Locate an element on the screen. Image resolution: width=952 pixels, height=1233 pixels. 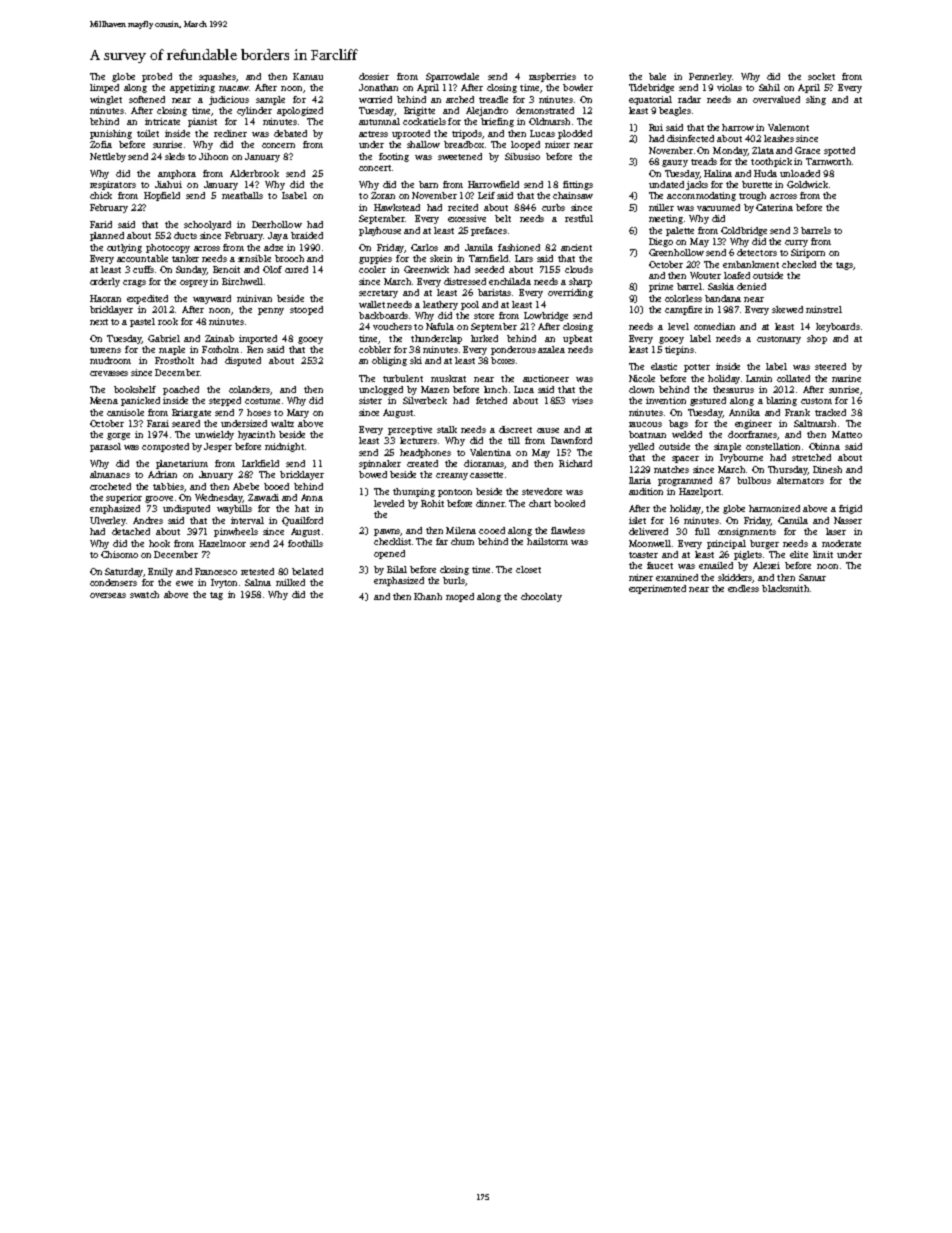
Obinna is located at coordinates (824, 446).
